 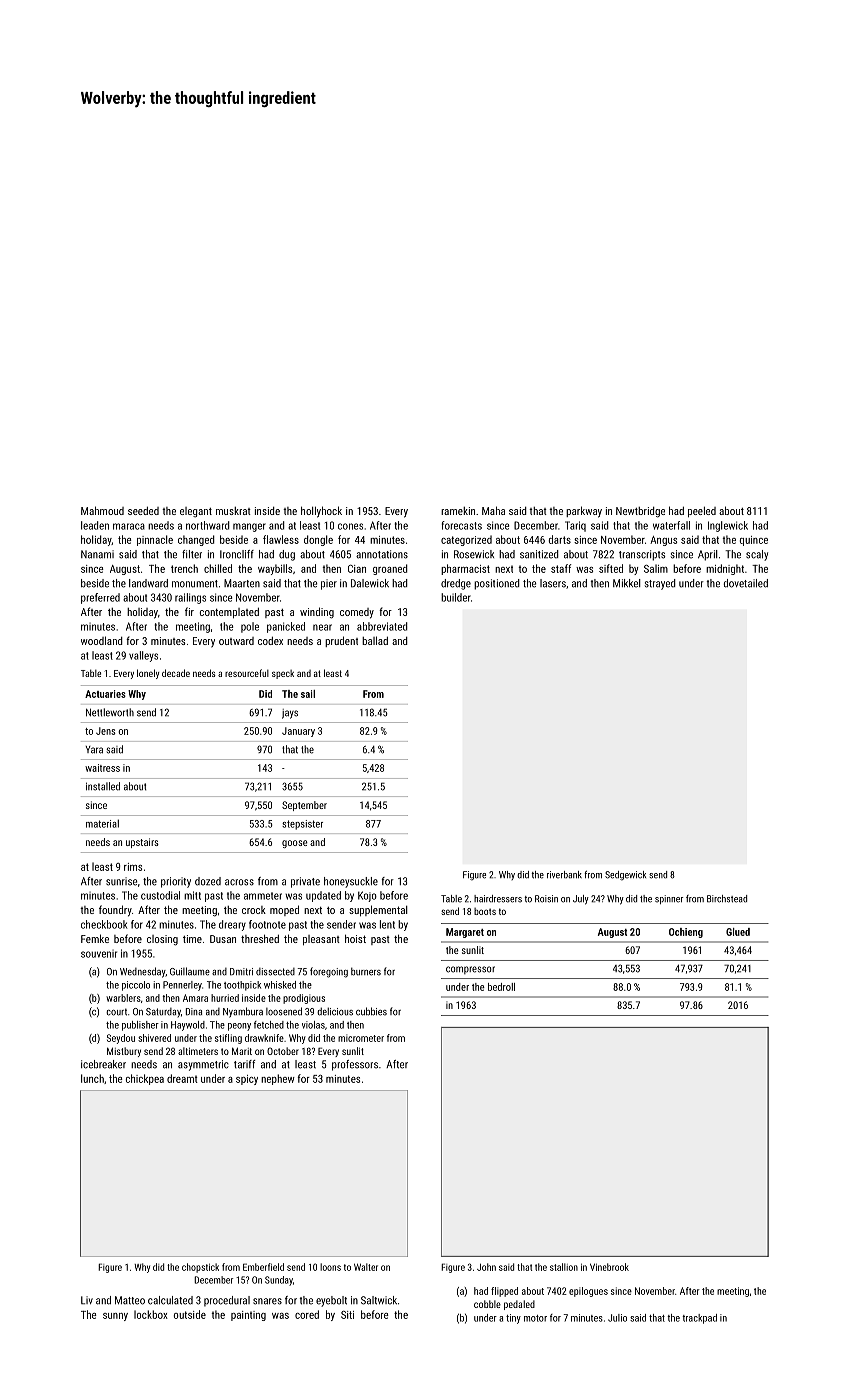 What do you see at coordinates (229, 613) in the page?
I see `contemplated` at bounding box center [229, 613].
